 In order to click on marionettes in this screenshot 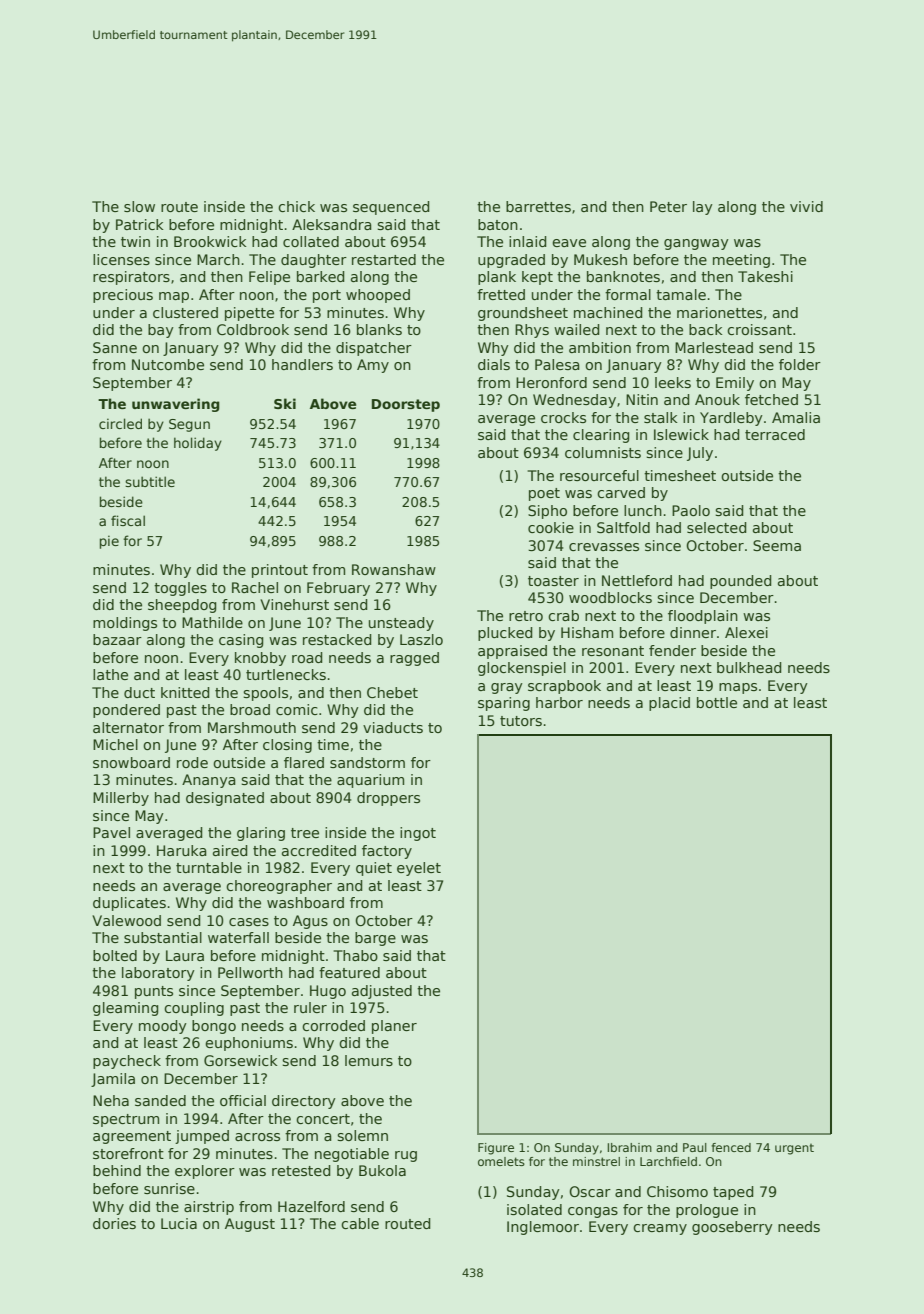, I will do `click(719, 312)`.
